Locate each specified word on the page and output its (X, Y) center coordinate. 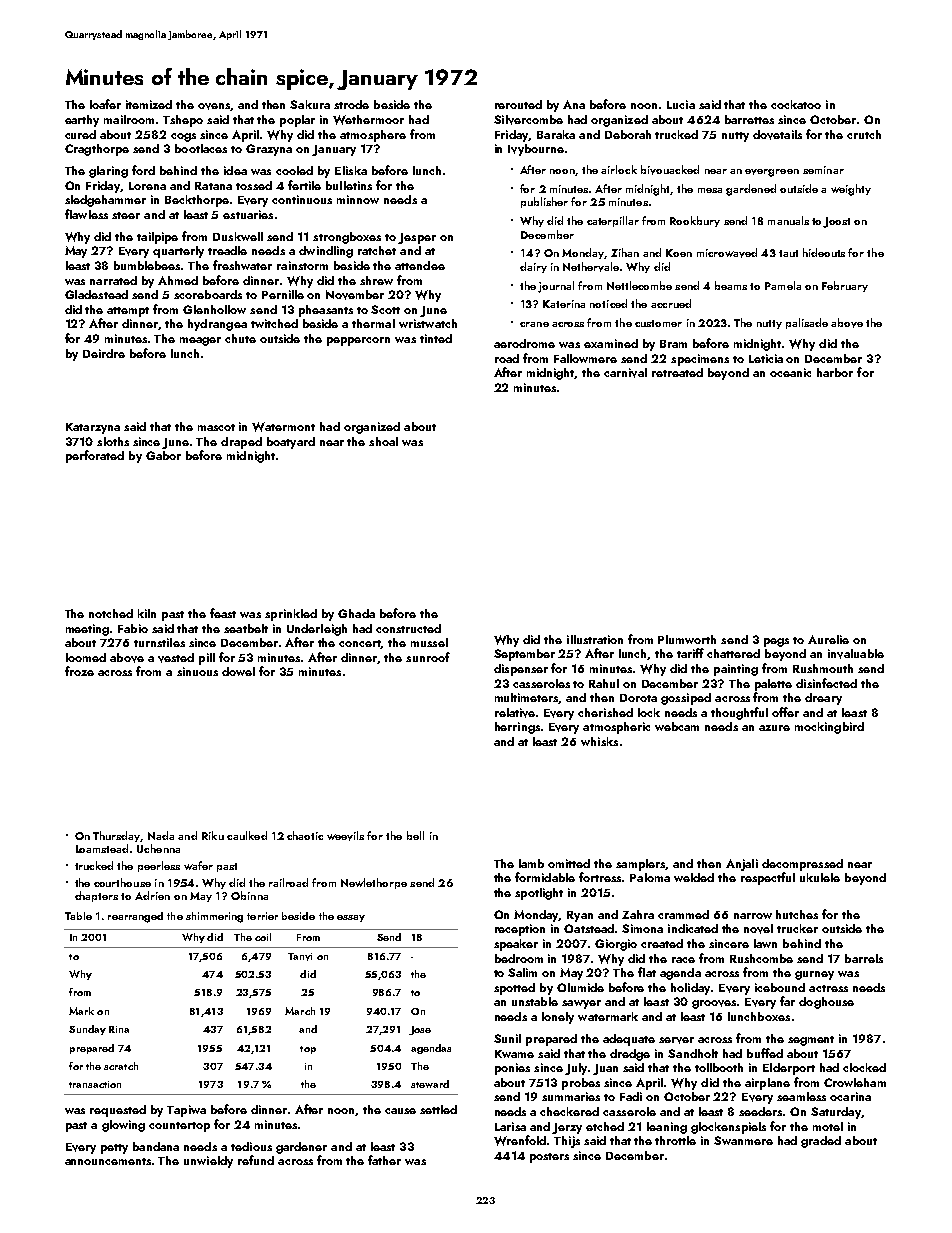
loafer (105, 104)
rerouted (518, 104)
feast (223, 613)
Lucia (681, 104)
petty (114, 1149)
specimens (700, 360)
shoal (383, 441)
